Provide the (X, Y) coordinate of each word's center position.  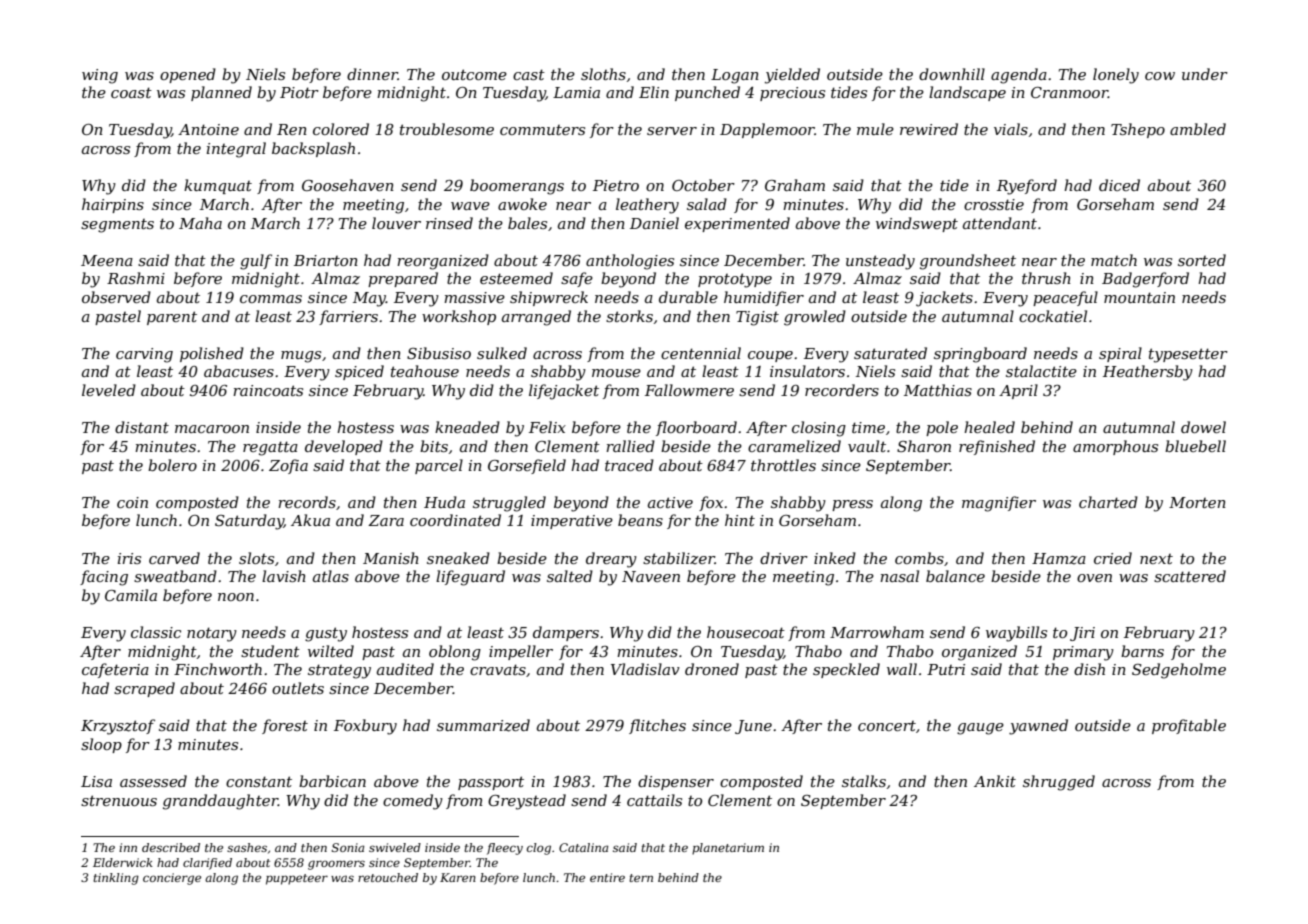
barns (1142, 651)
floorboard (696, 428)
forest (285, 726)
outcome (474, 74)
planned (221, 93)
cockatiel (1053, 316)
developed (344, 447)
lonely (1116, 76)
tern (641, 878)
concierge (172, 879)
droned (712, 669)
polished (212, 354)
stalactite (1041, 371)
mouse (616, 373)
